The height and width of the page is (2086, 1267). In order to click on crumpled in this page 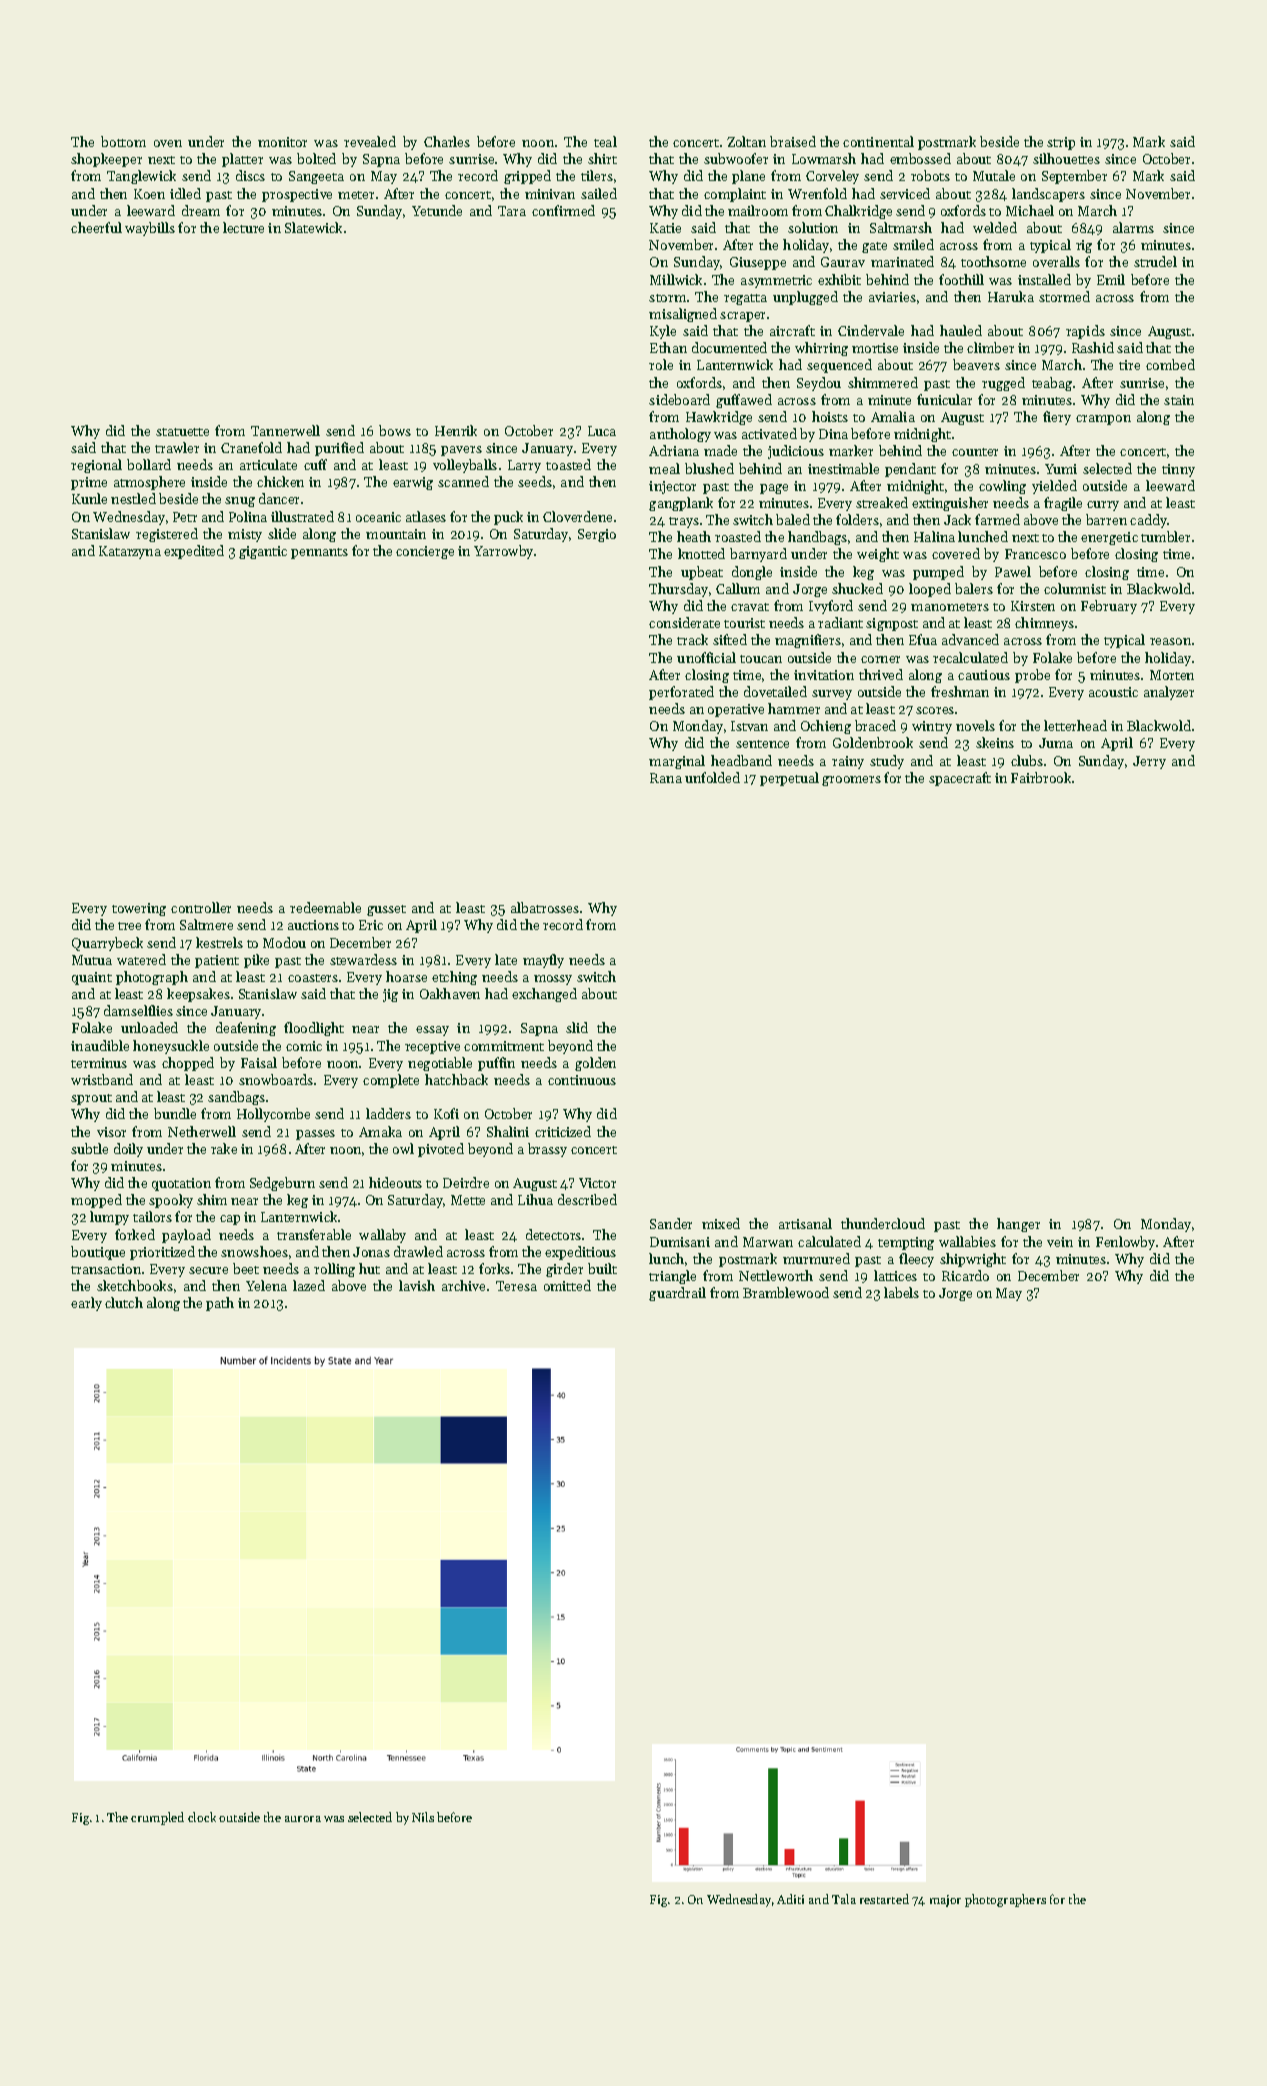, I will do `click(157, 1818)`.
